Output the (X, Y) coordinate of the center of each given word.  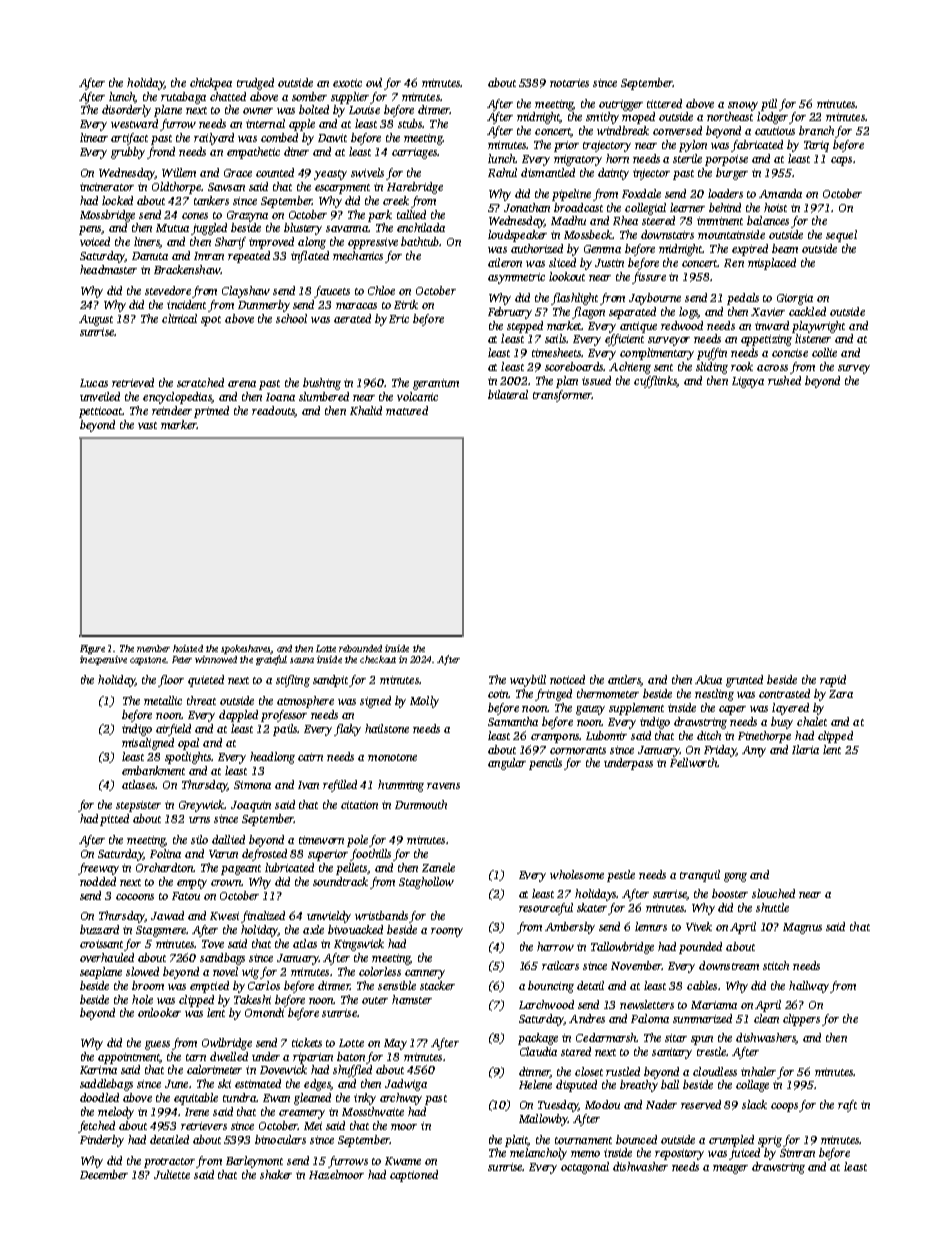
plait (517, 1141)
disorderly (126, 111)
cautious (775, 131)
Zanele (438, 867)
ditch (709, 735)
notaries (569, 83)
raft (847, 1106)
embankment (153, 770)
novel (225, 971)
